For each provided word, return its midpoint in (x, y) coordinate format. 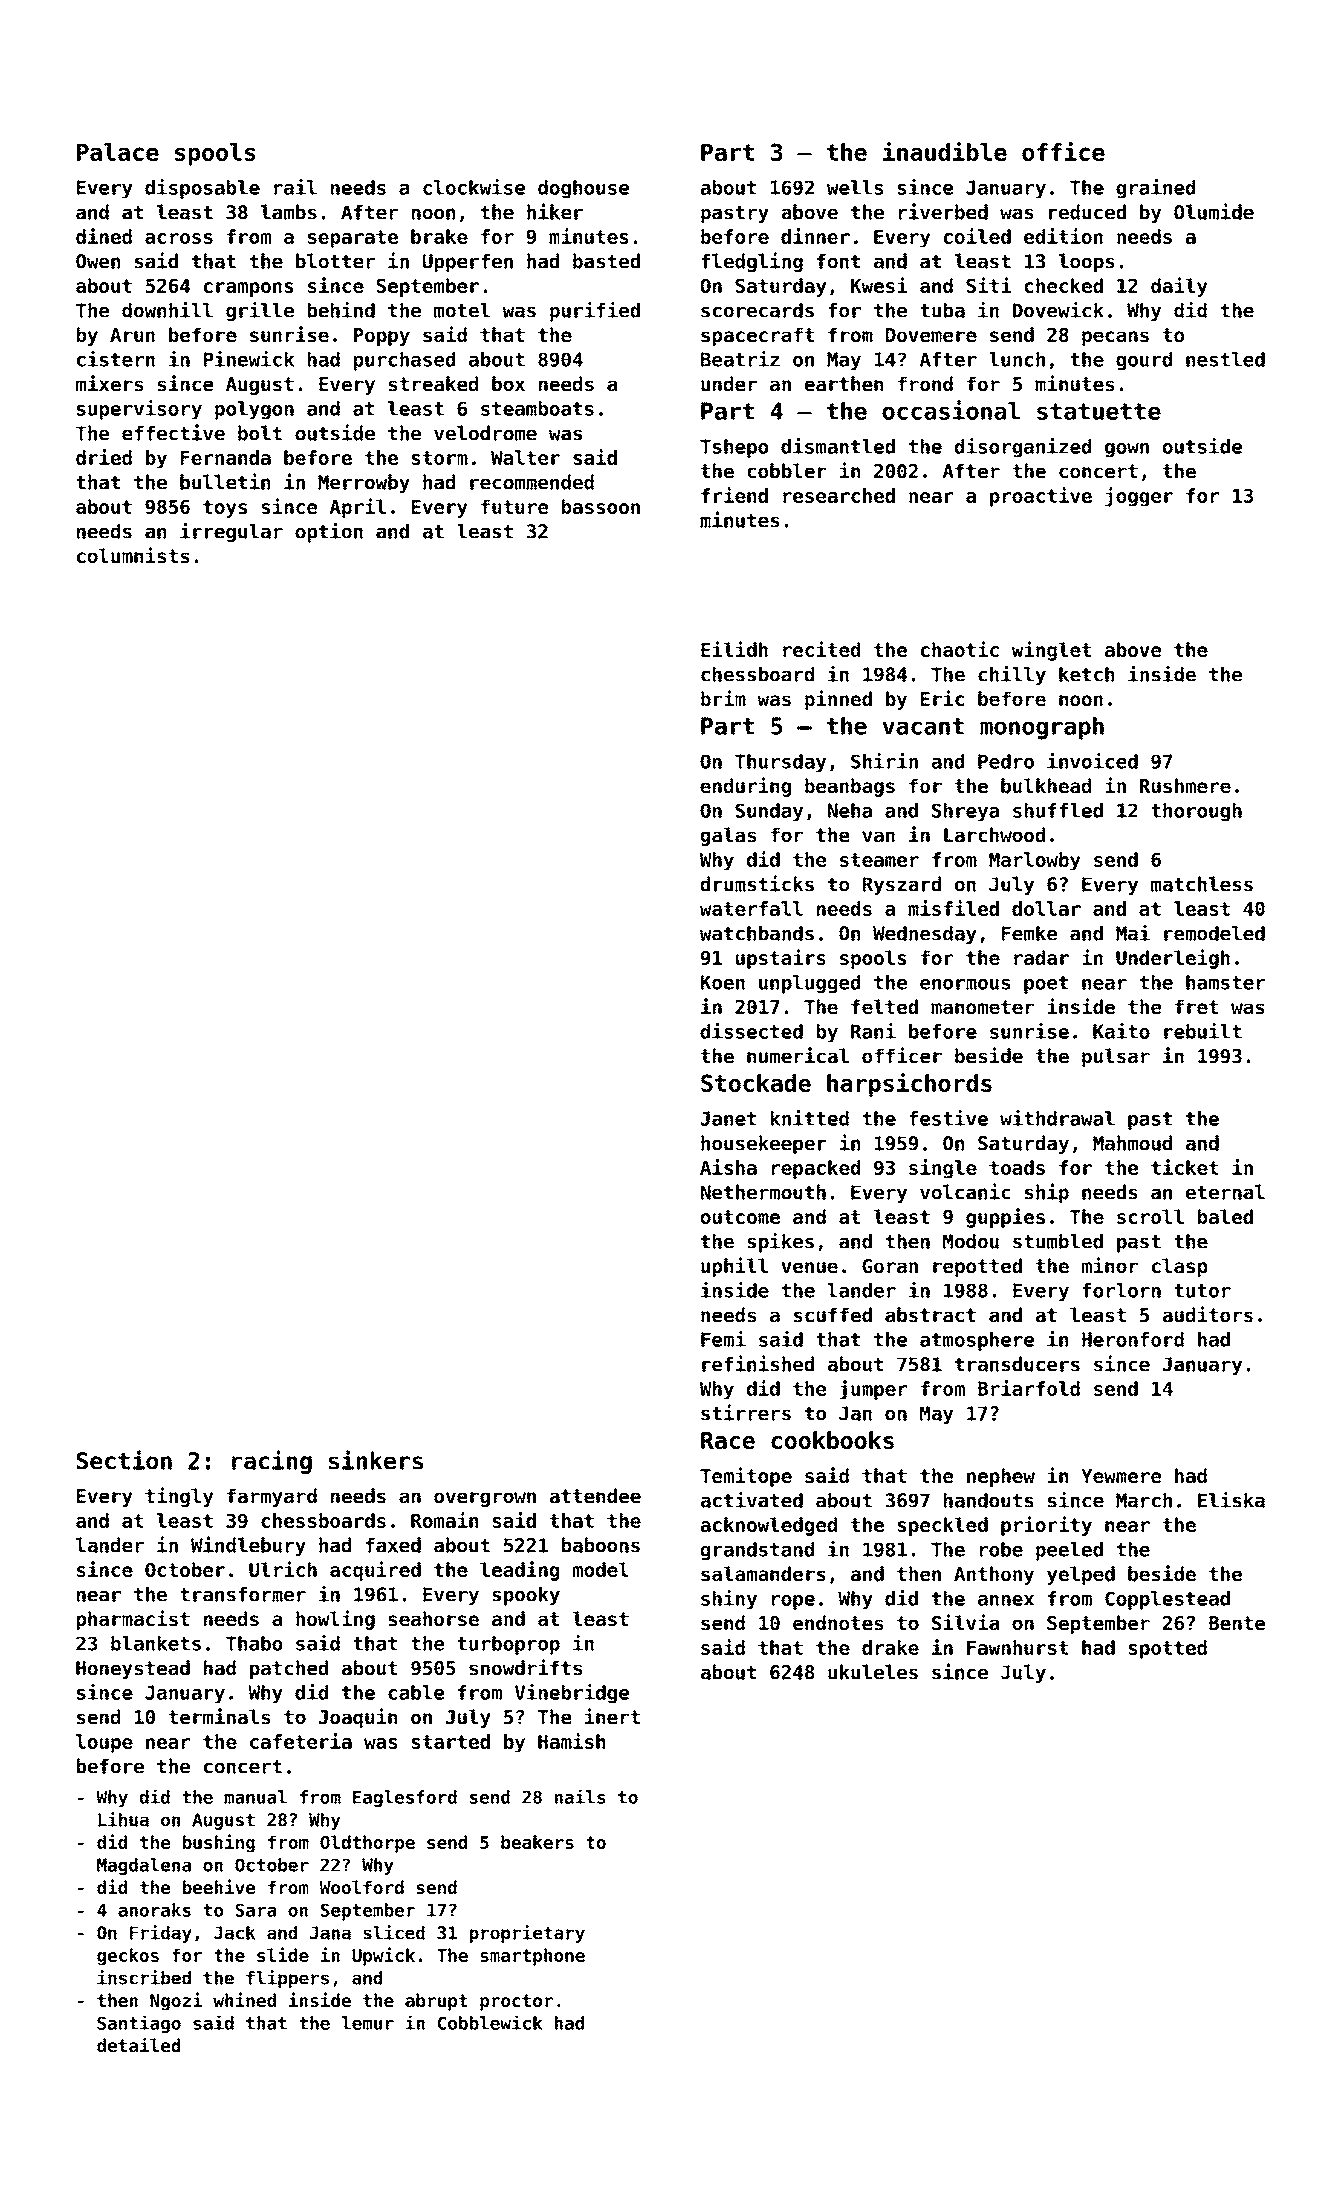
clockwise (474, 187)
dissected (751, 1031)
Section (124, 1460)
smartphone (532, 1957)
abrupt (436, 2002)
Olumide (1214, 211)
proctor (516, 2002)
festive (948, 1118)
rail (295, 187)
